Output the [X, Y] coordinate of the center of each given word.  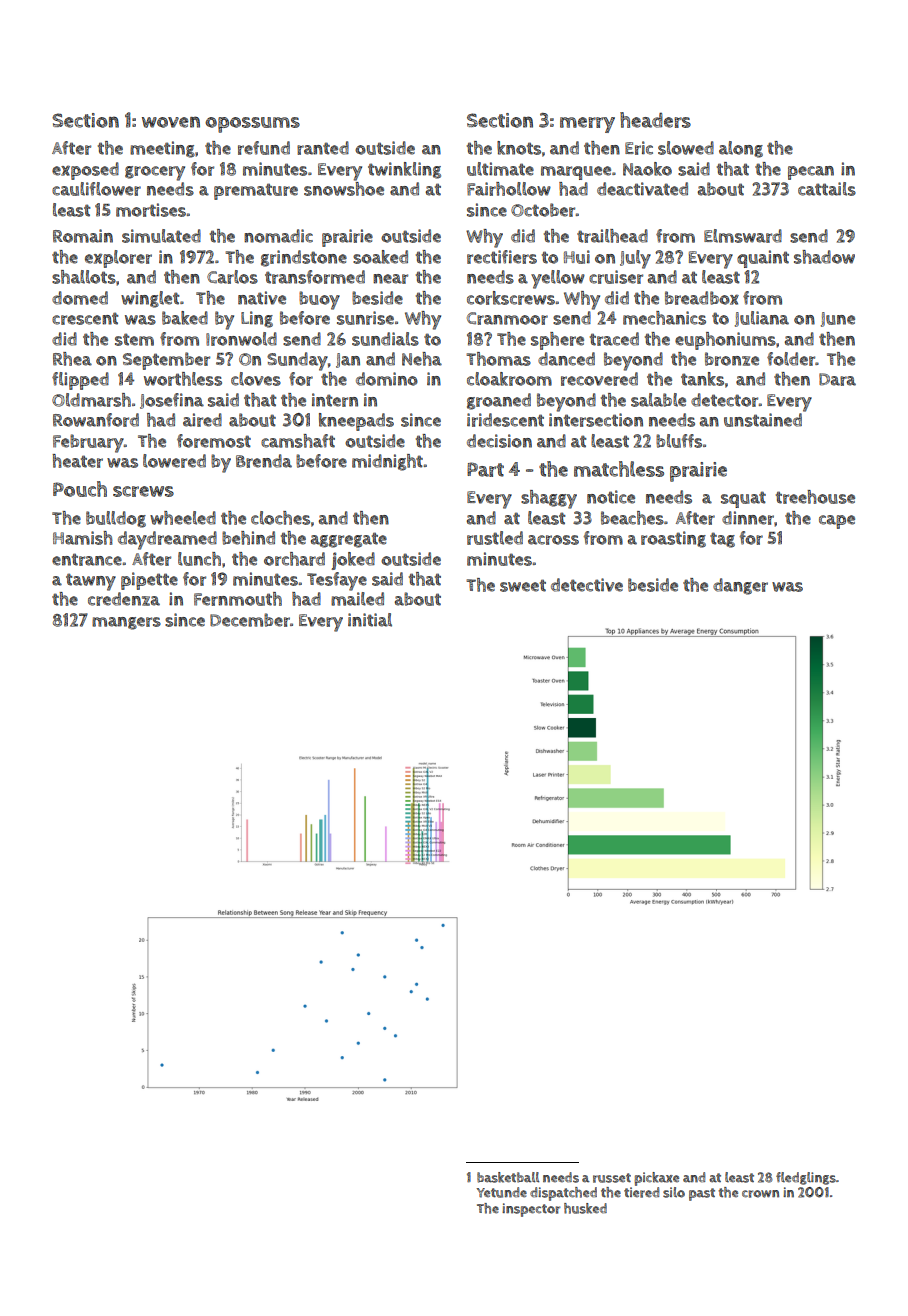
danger [740, 586]
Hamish [83, 538]
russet [612, 1178]
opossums [252, 125]
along [741, 149]
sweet [523, 585]
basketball [508, 1177]
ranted [323, 148]
